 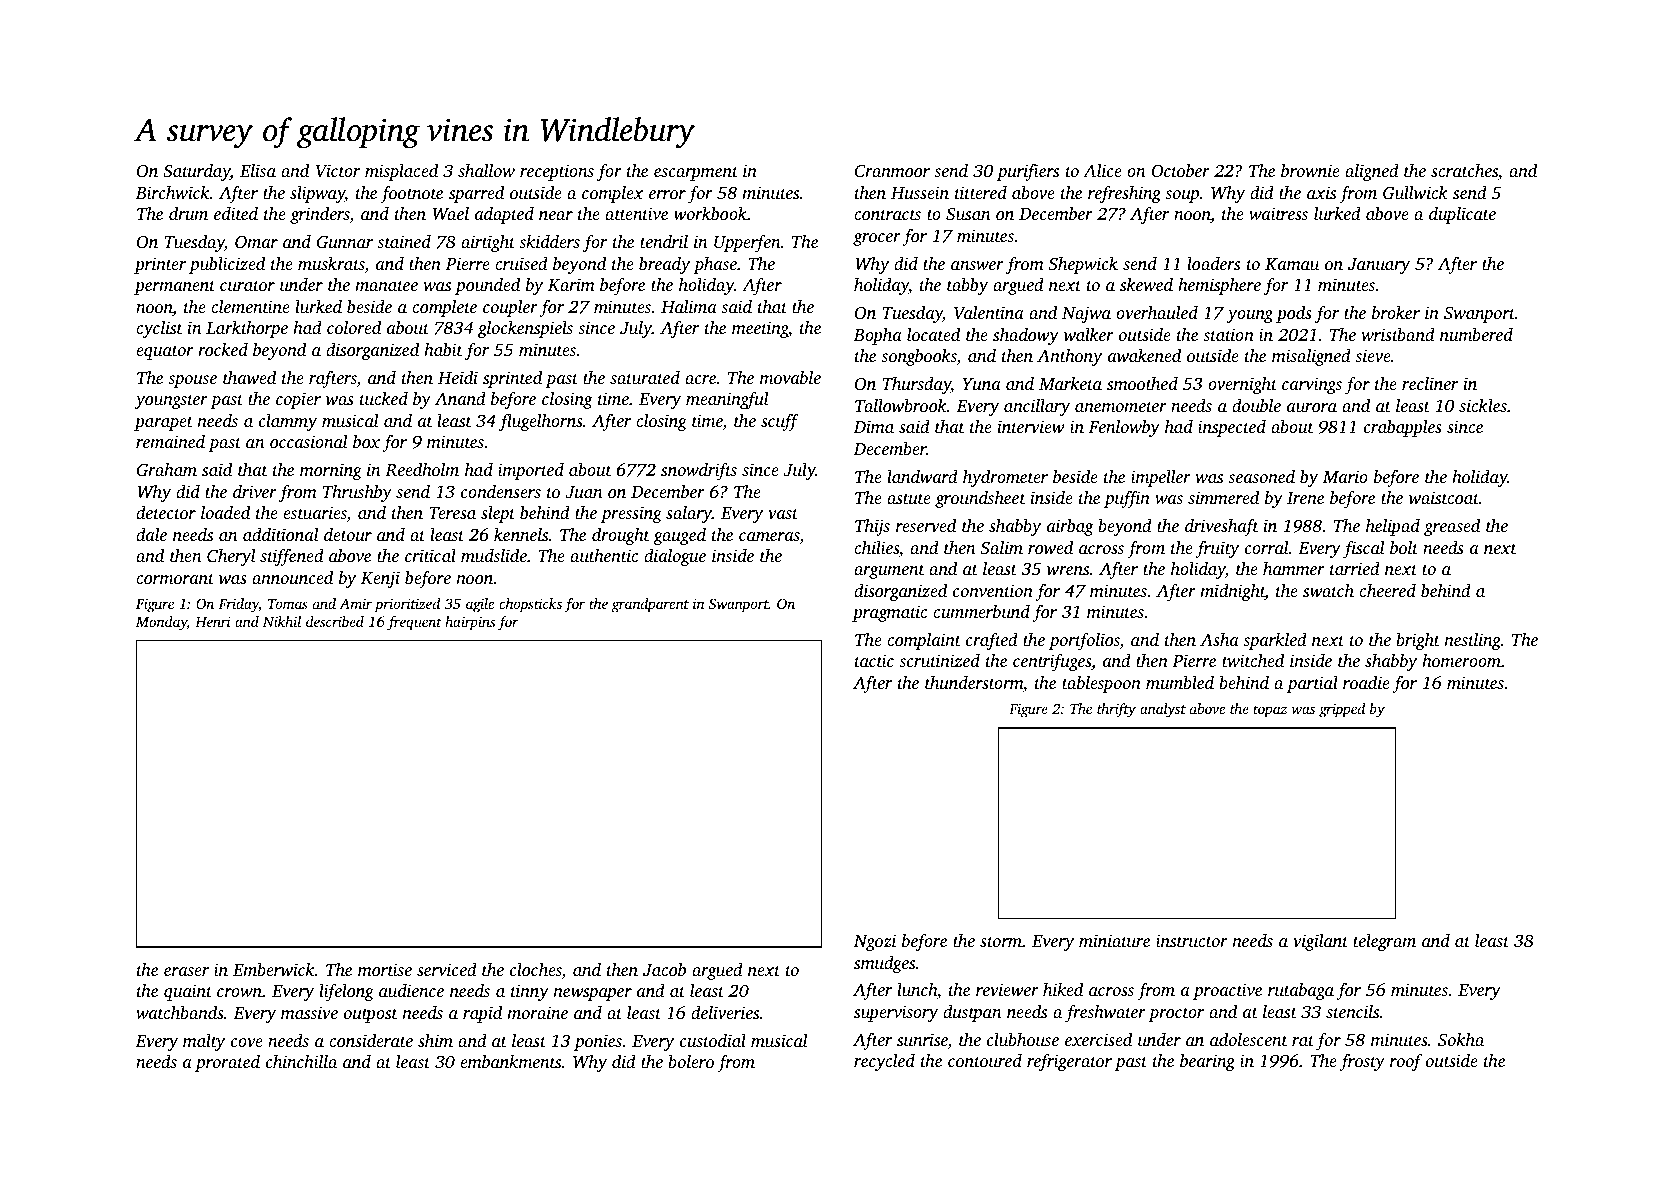 What do you see at coordinates (159, 329) in the screenshot?
I see `cyclist` at bounding box center [159, 329].
